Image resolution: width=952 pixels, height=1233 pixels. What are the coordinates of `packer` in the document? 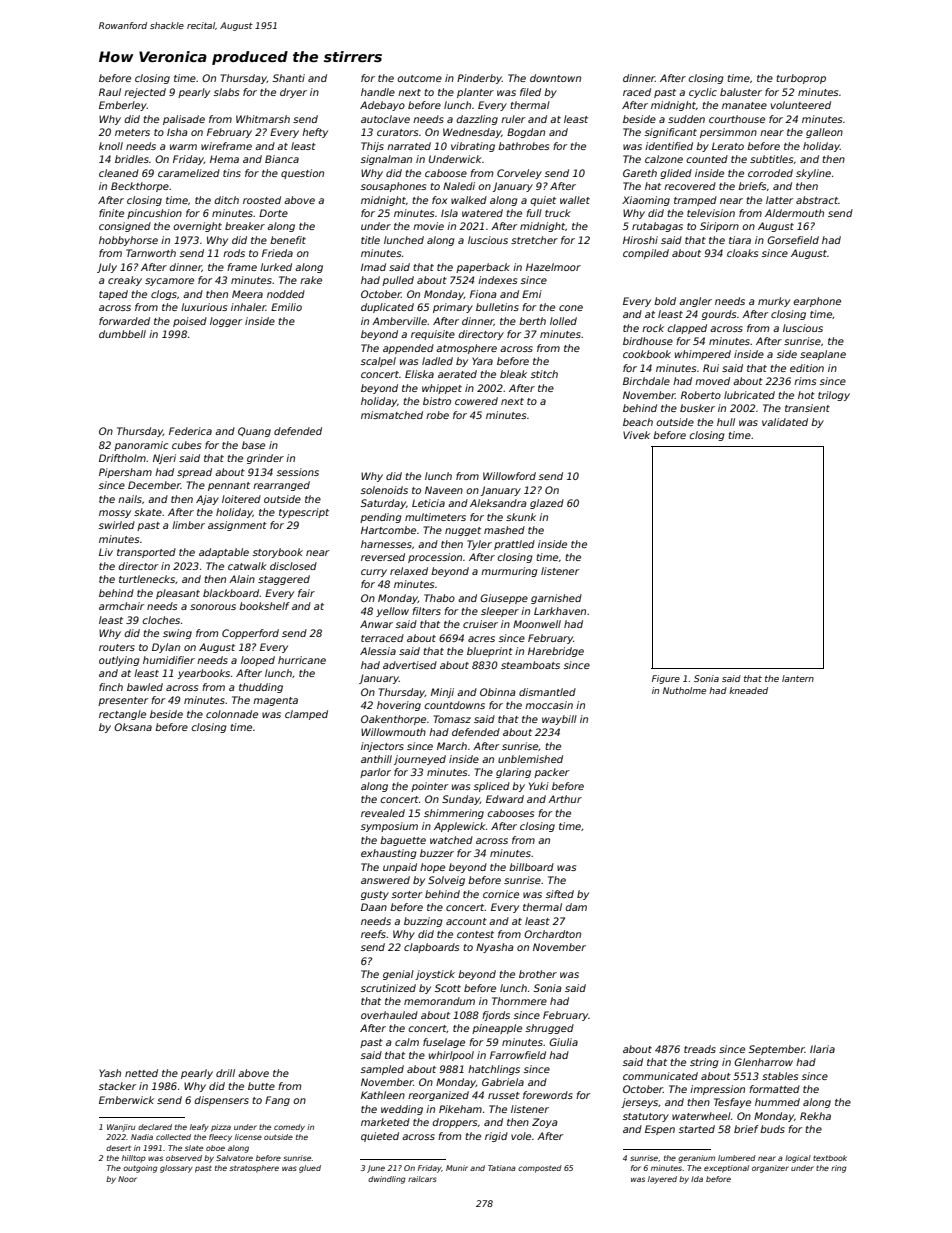 It's located at (551, 773).
